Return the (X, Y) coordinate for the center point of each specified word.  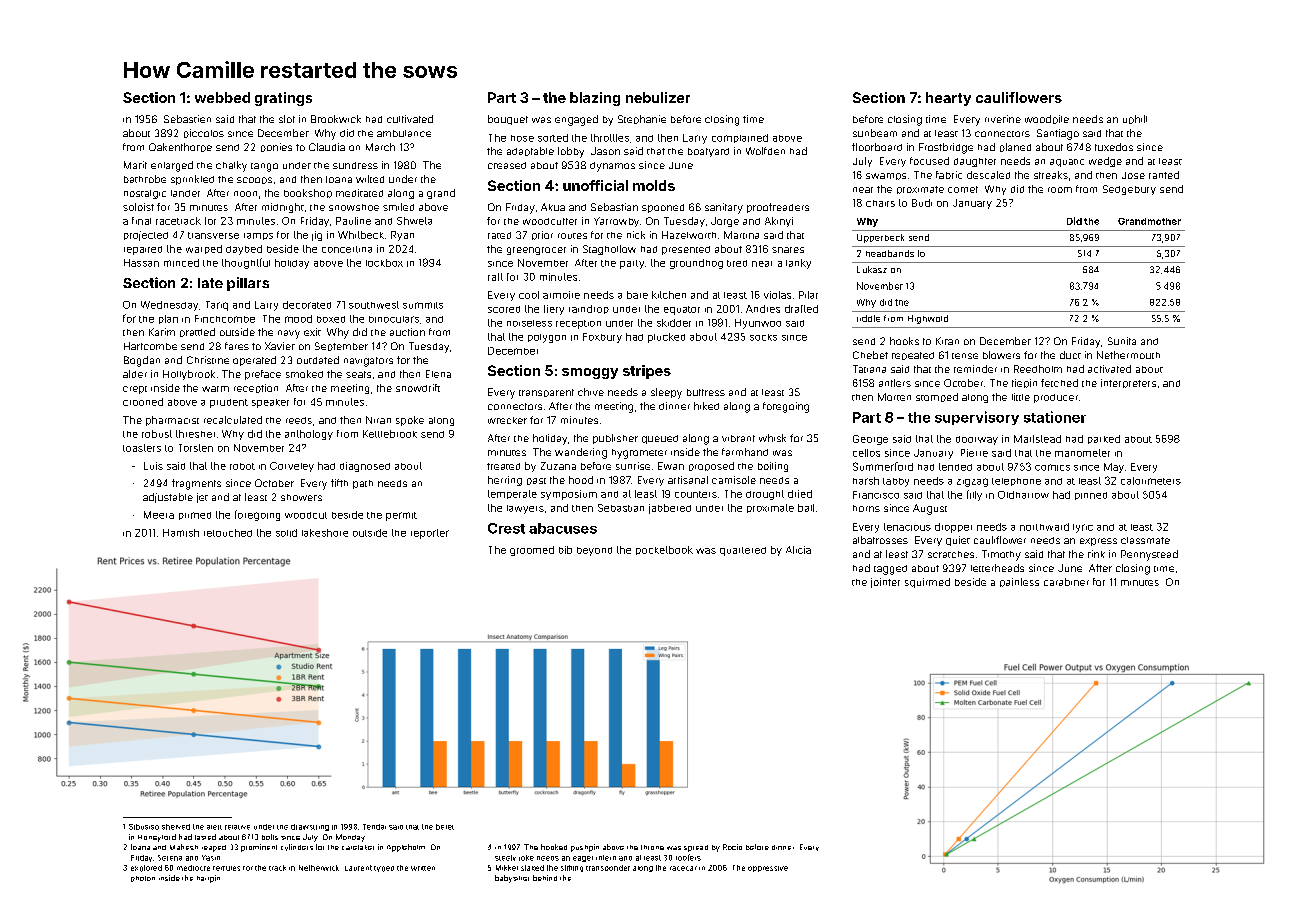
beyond (594, 551)
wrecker (507, 420)
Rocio (732, 847)
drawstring (310, 827)
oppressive (768, 869)
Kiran (947, 341)
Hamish (181, 533)
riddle (868, 318)
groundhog (696, 264)
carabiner (1066, 582)
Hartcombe (150, 346)
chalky (231, 166)
